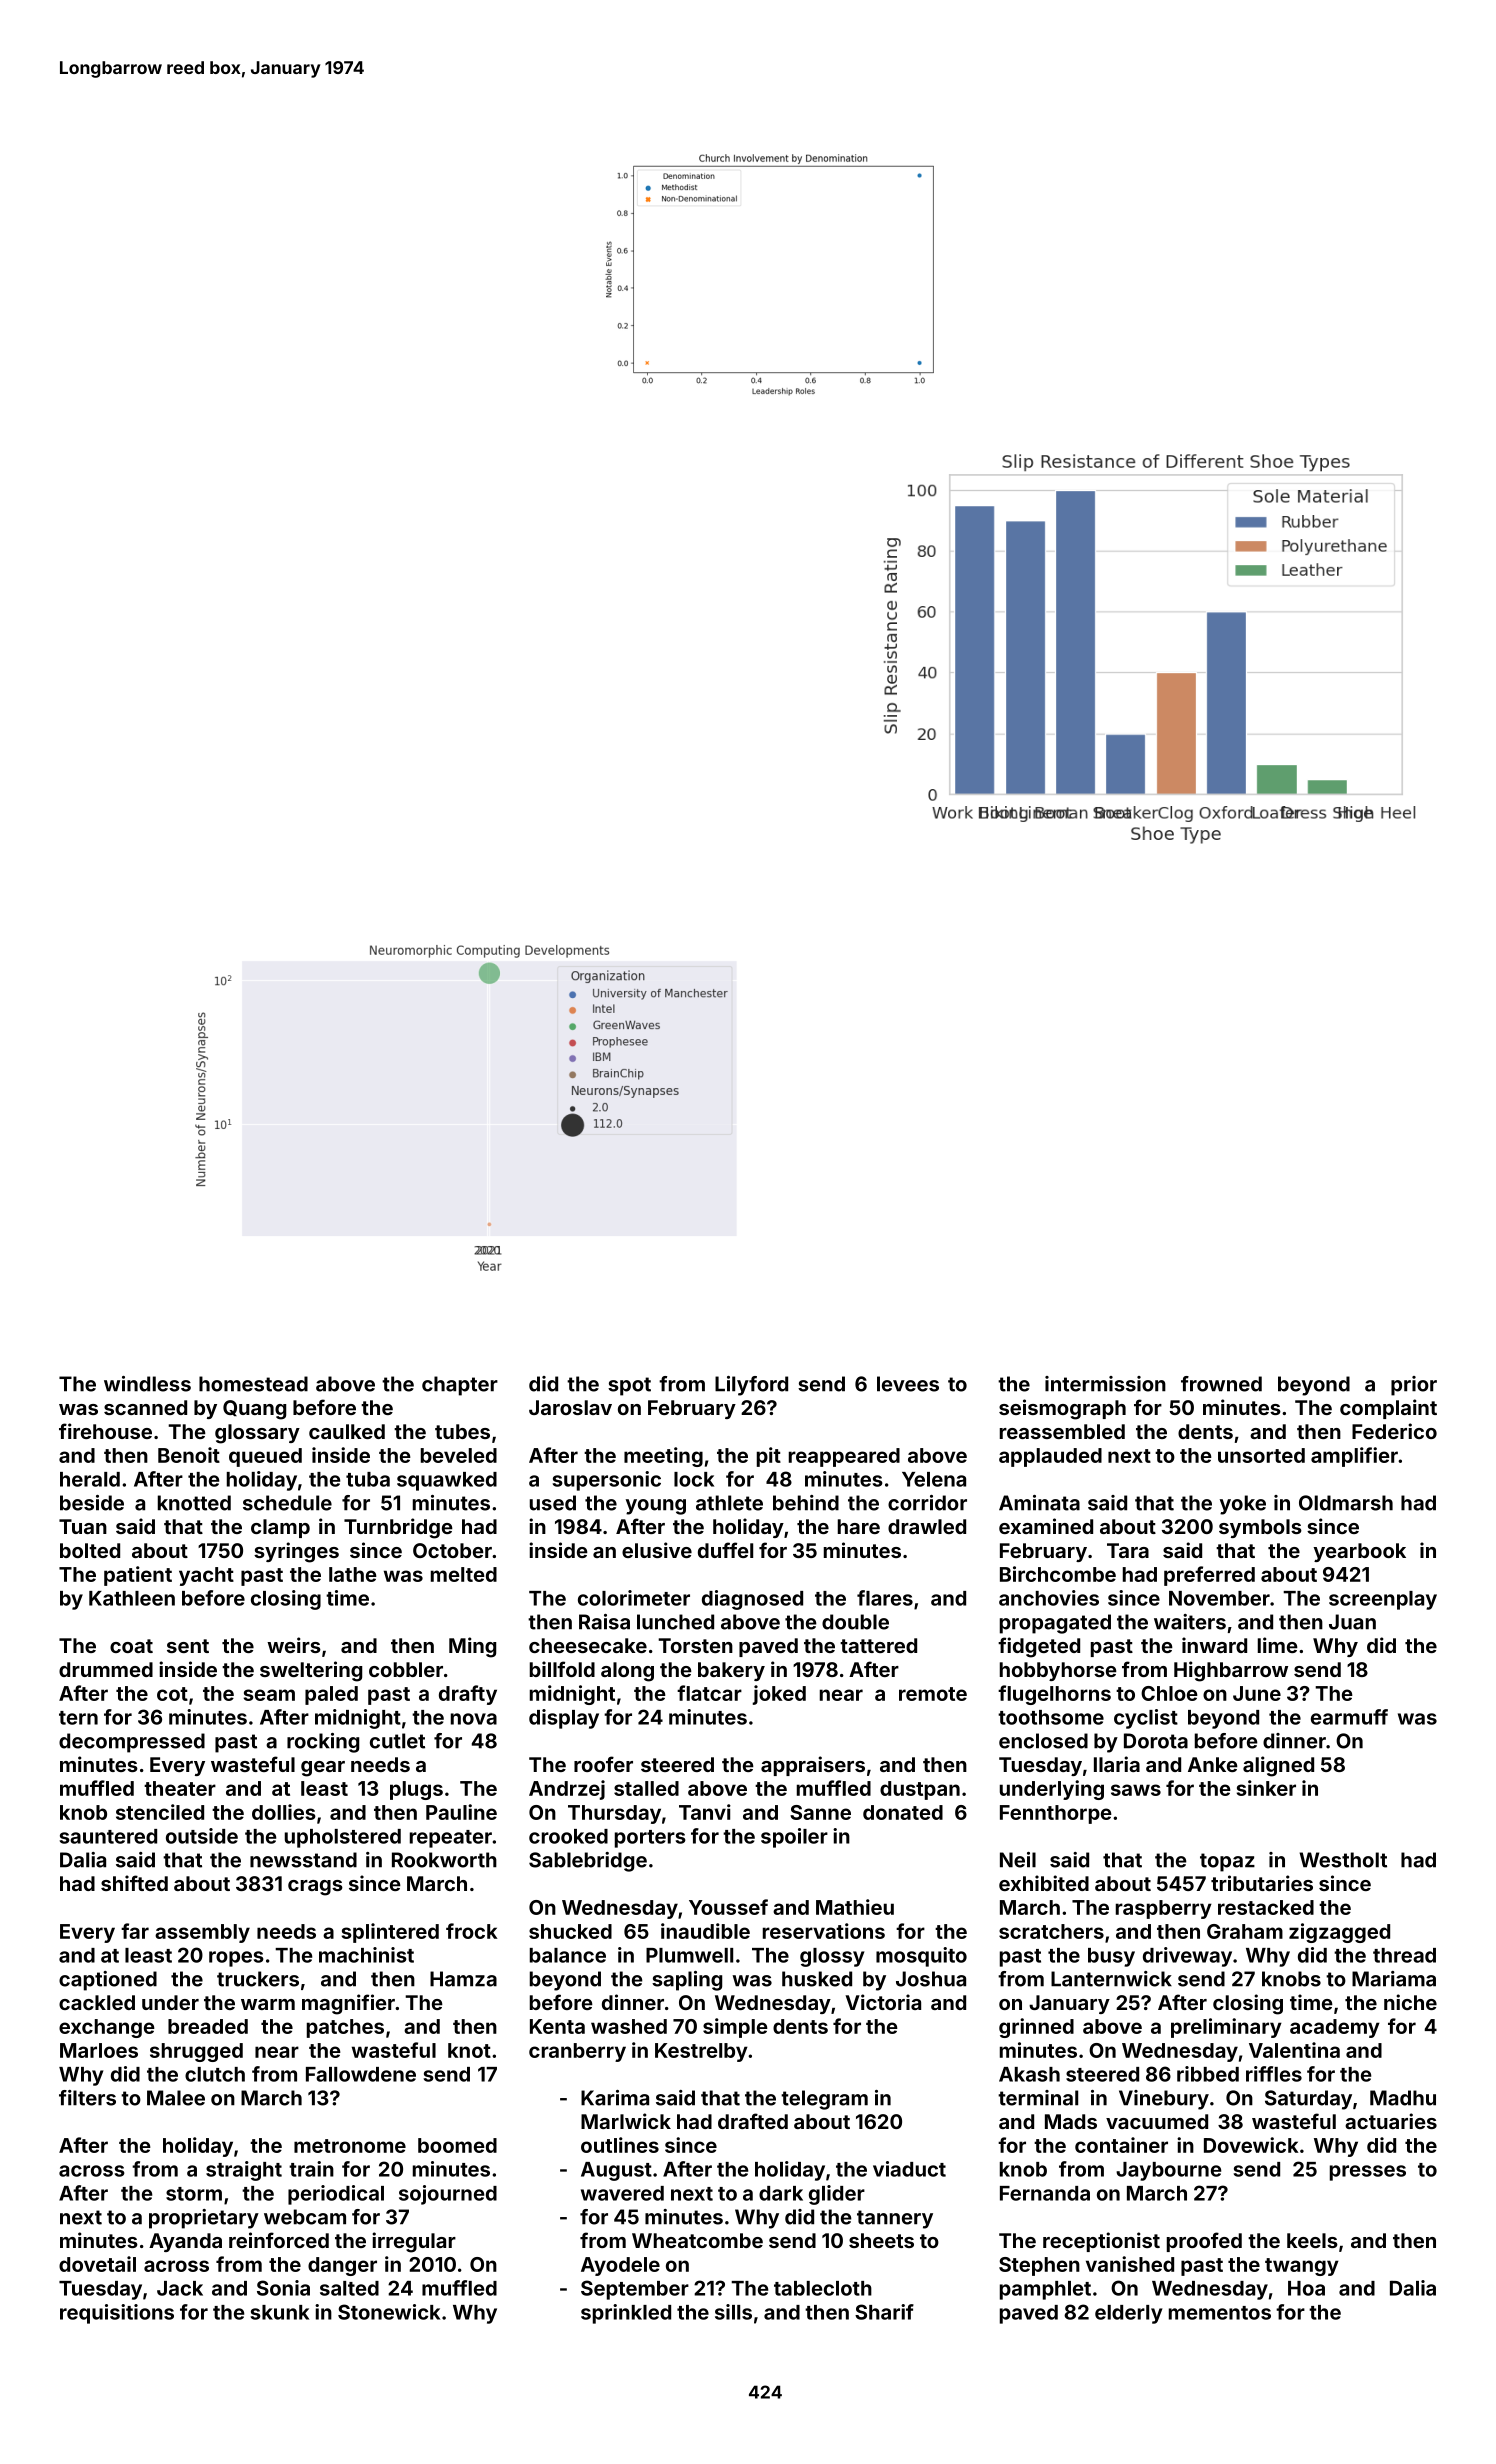  Describe the element at coordinates (855, 1907) in the screenshot. I see `Mathieu` at that location.
